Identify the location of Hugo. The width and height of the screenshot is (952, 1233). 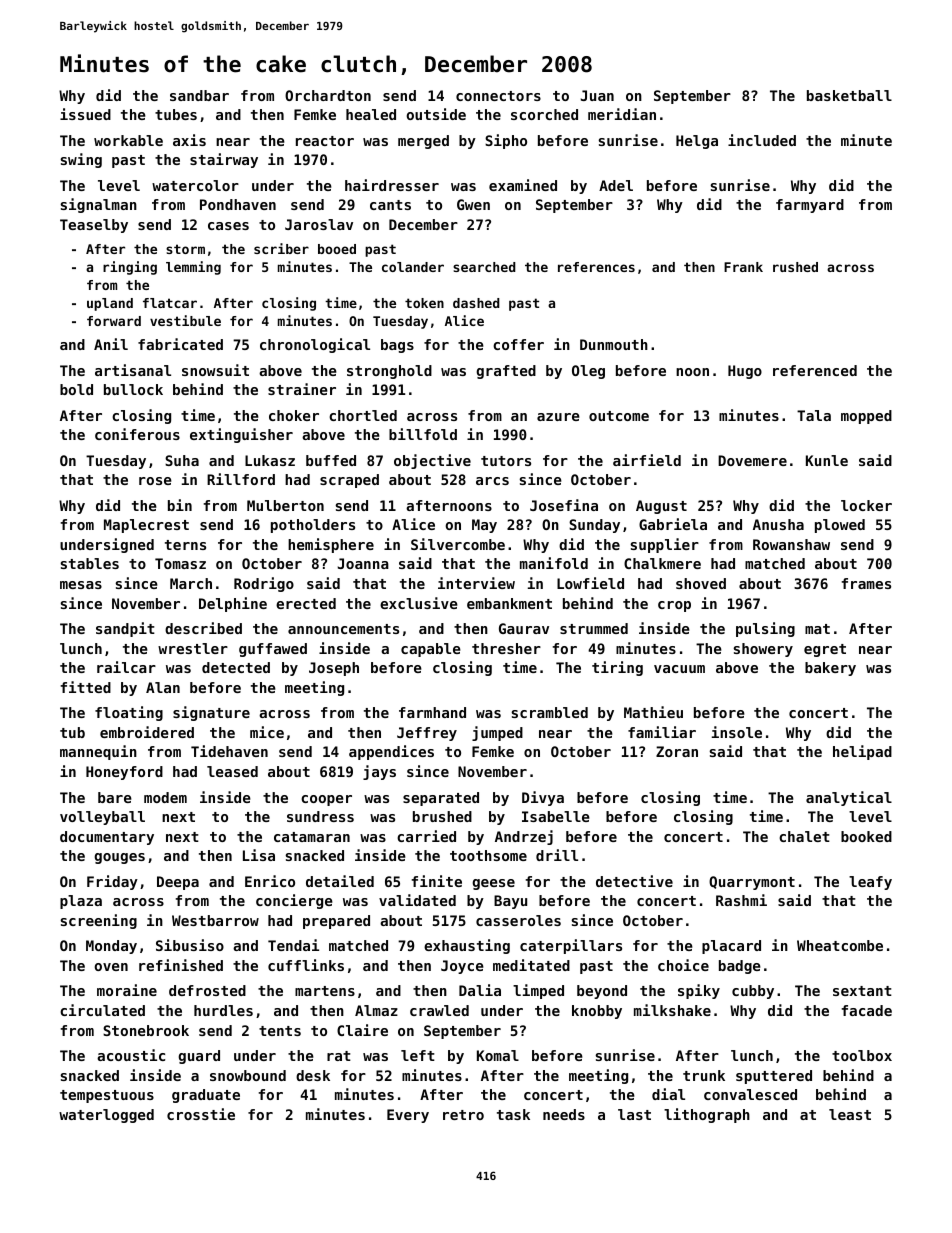
(745, 372).
